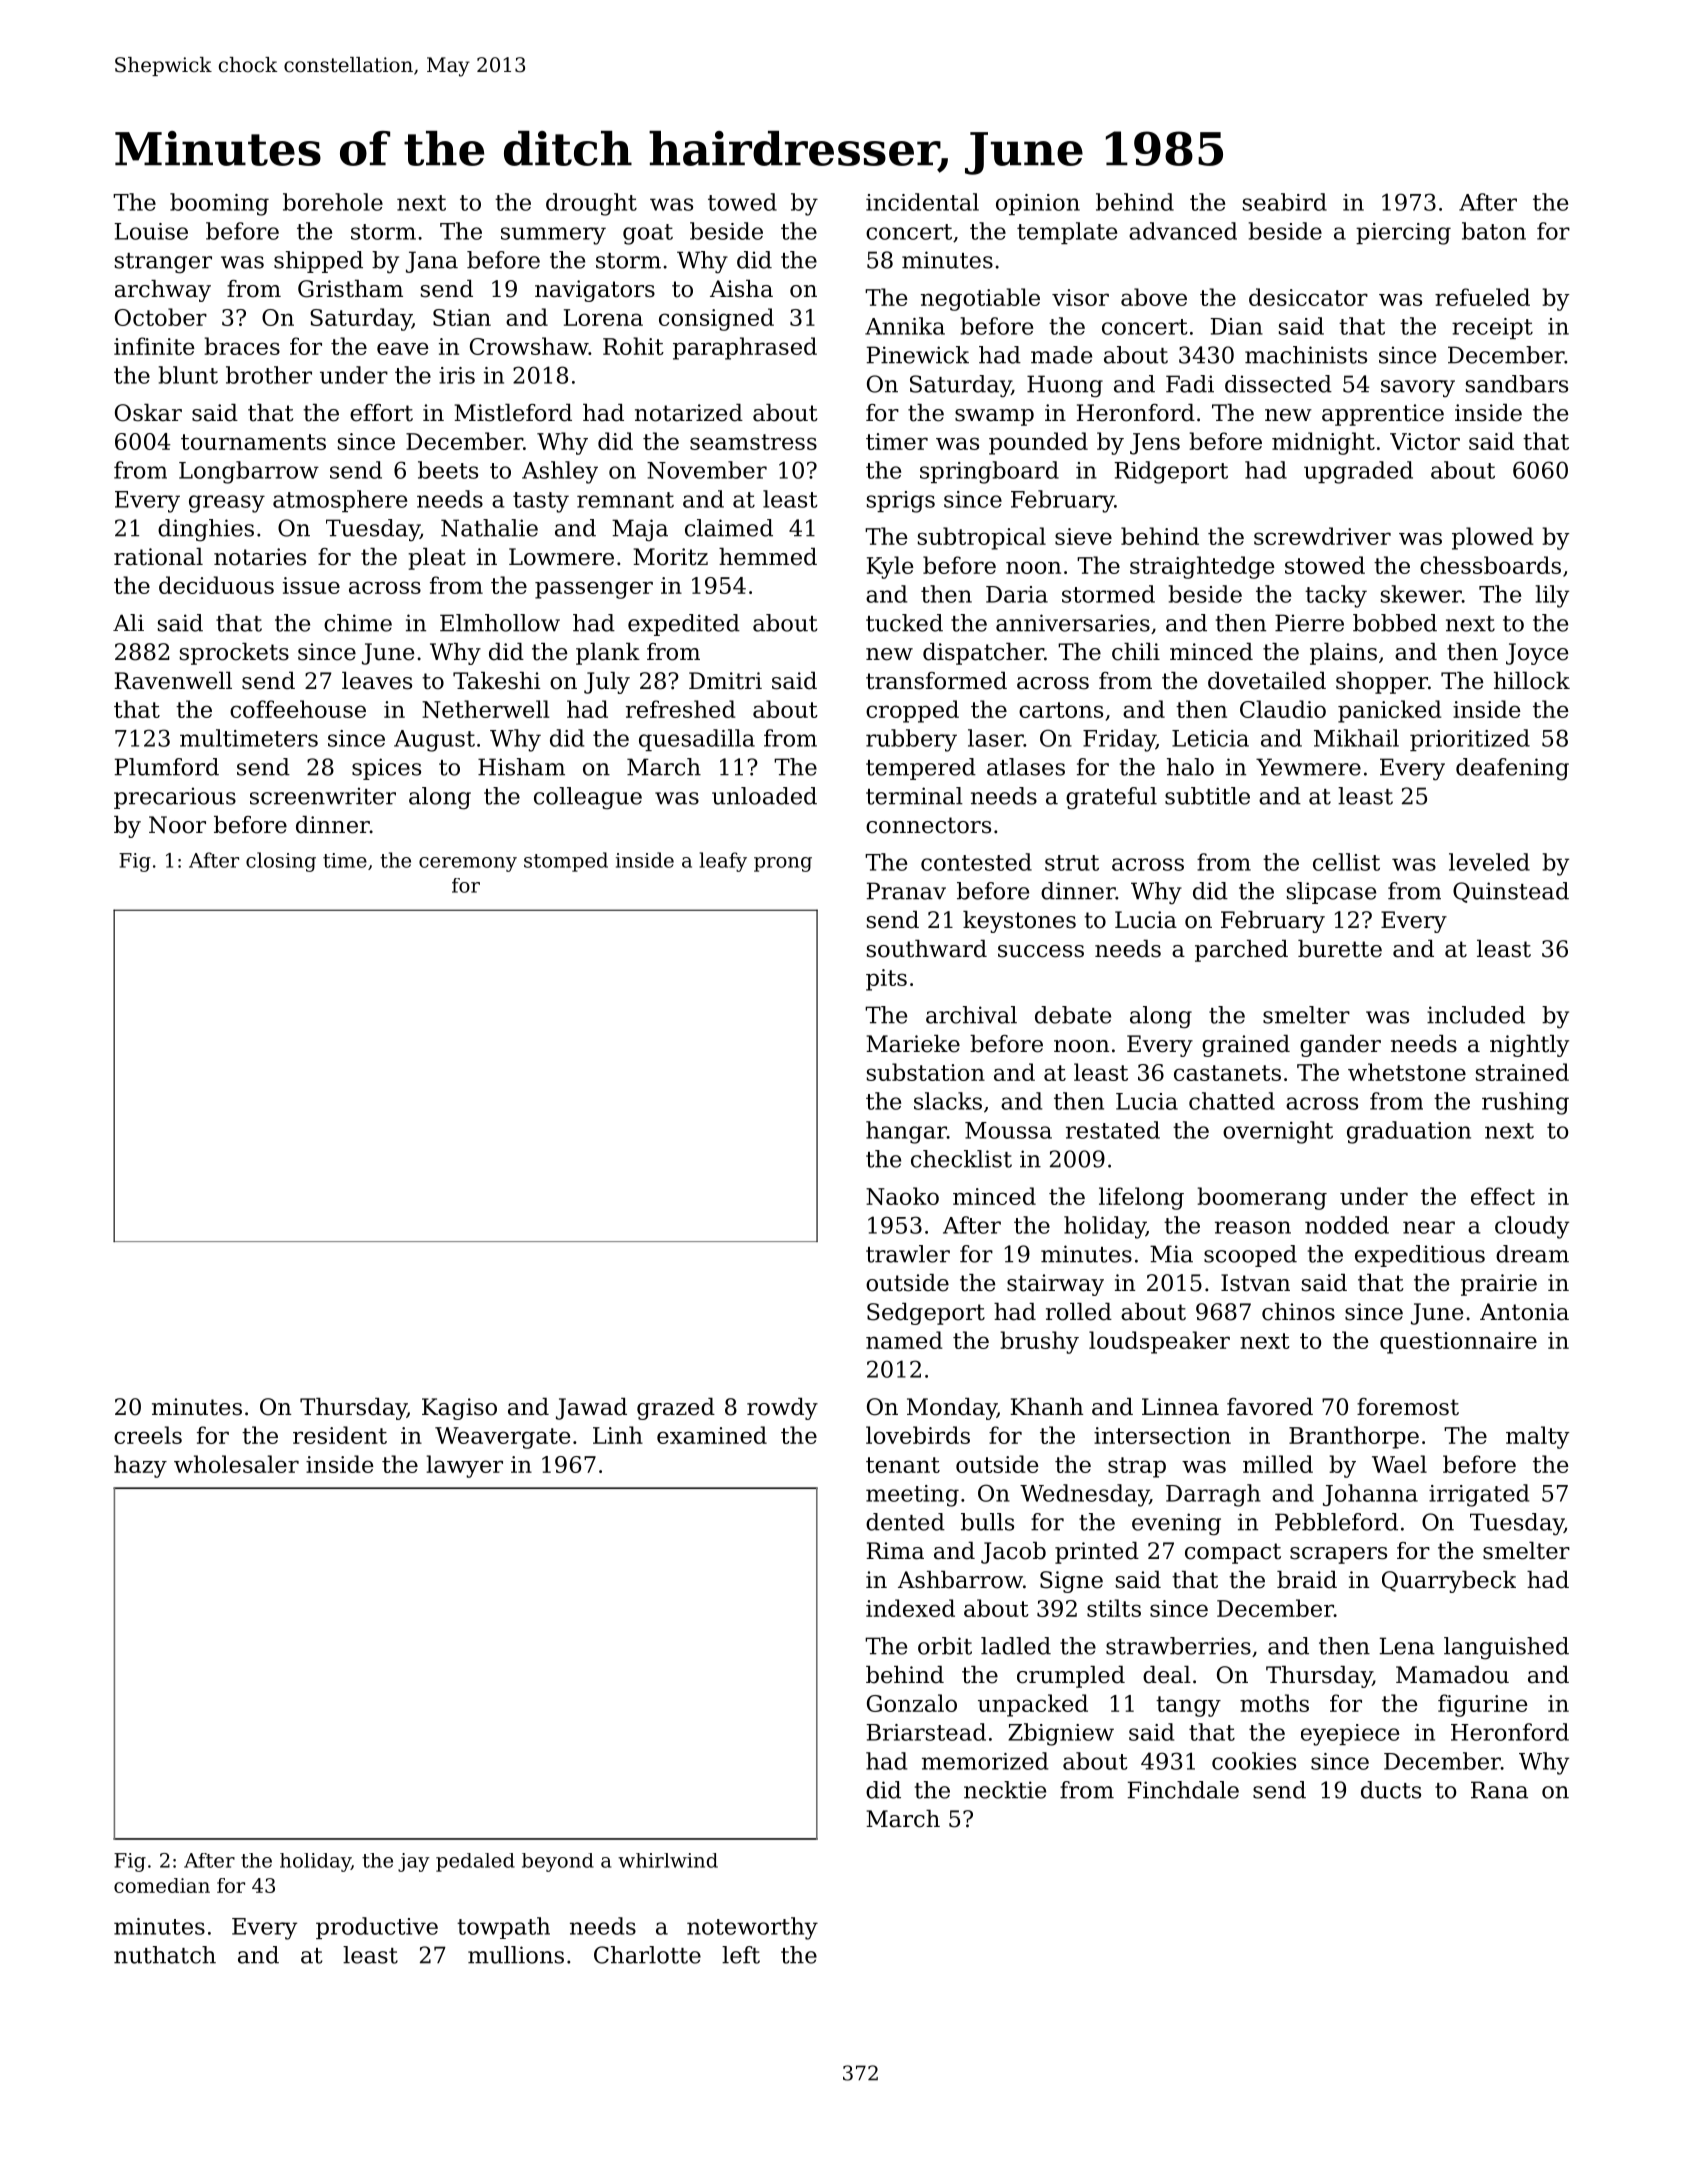  What do you see at coordinates (516, 1955) in the screenshot?
I see `mullions` at bounding box center [516, 1955].
